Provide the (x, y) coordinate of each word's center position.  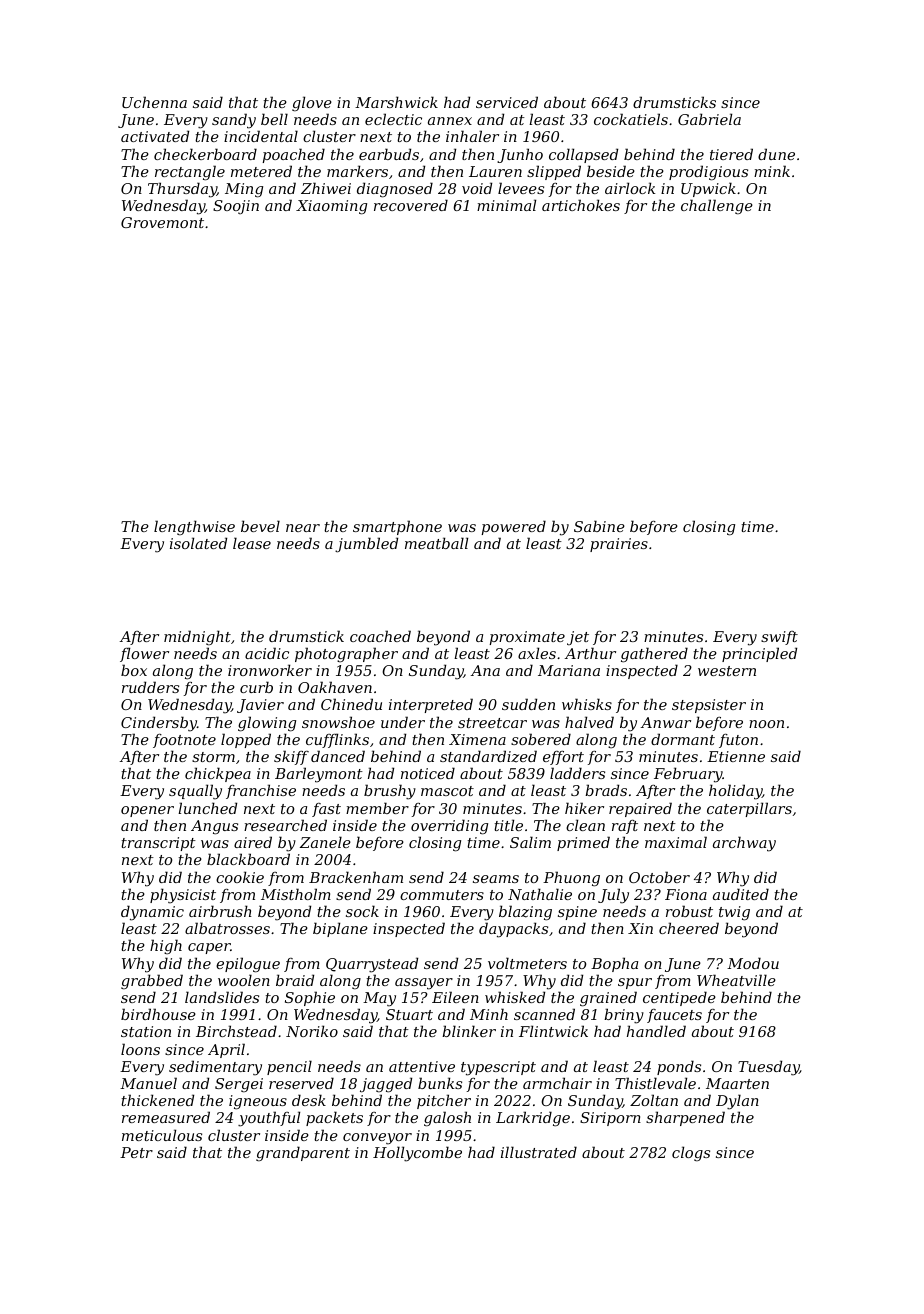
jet (578, 638)
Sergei (239, 1085)
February (688, 775)
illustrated (539, 1152)
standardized (488, 756)
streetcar (492, 723)
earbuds (389, 154)
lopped (246, 740)
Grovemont (162, 222)
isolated (198, 543)
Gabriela (709, 119)
